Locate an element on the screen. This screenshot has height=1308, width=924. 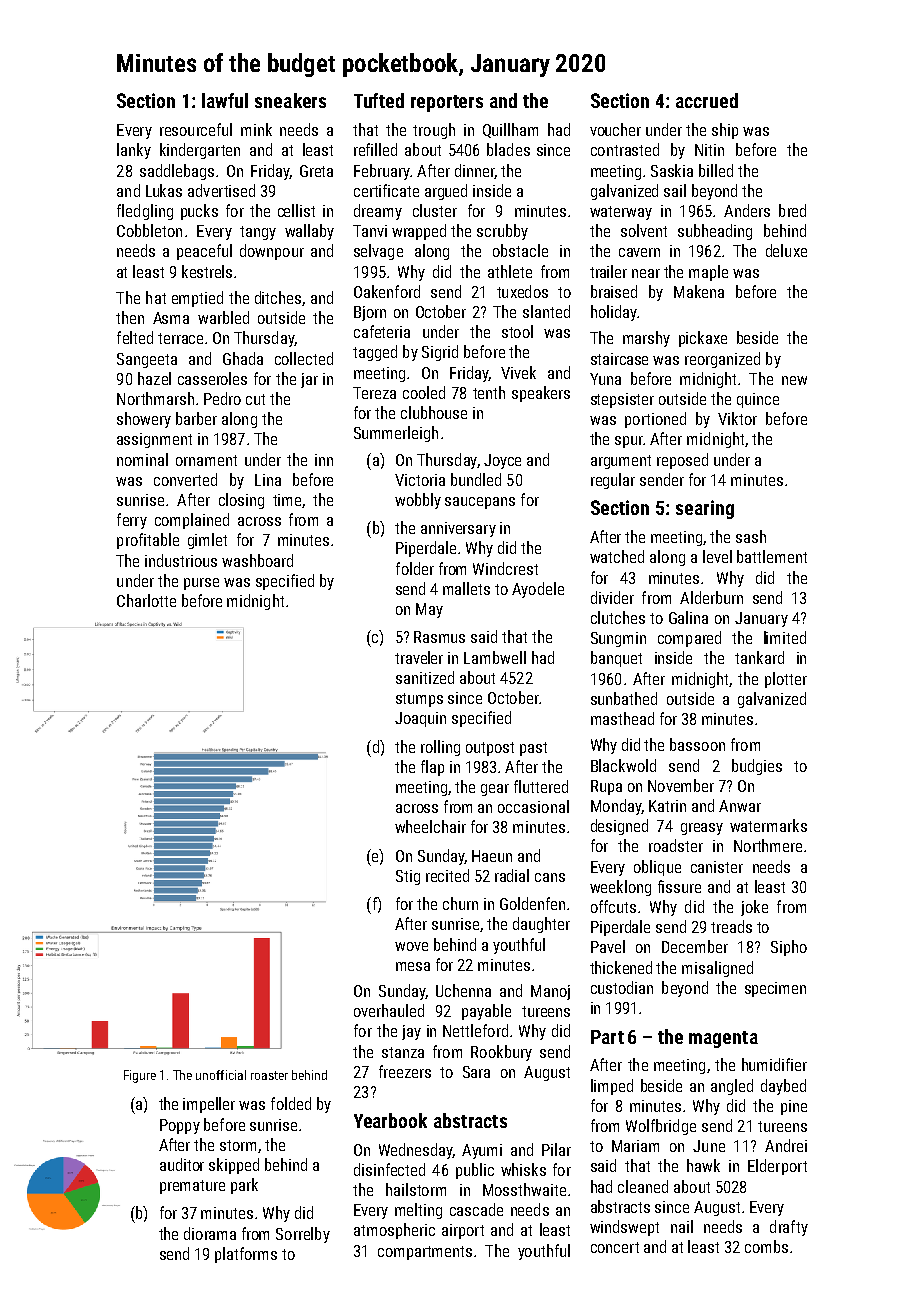
specimen is located at coordinates (775, 989).
